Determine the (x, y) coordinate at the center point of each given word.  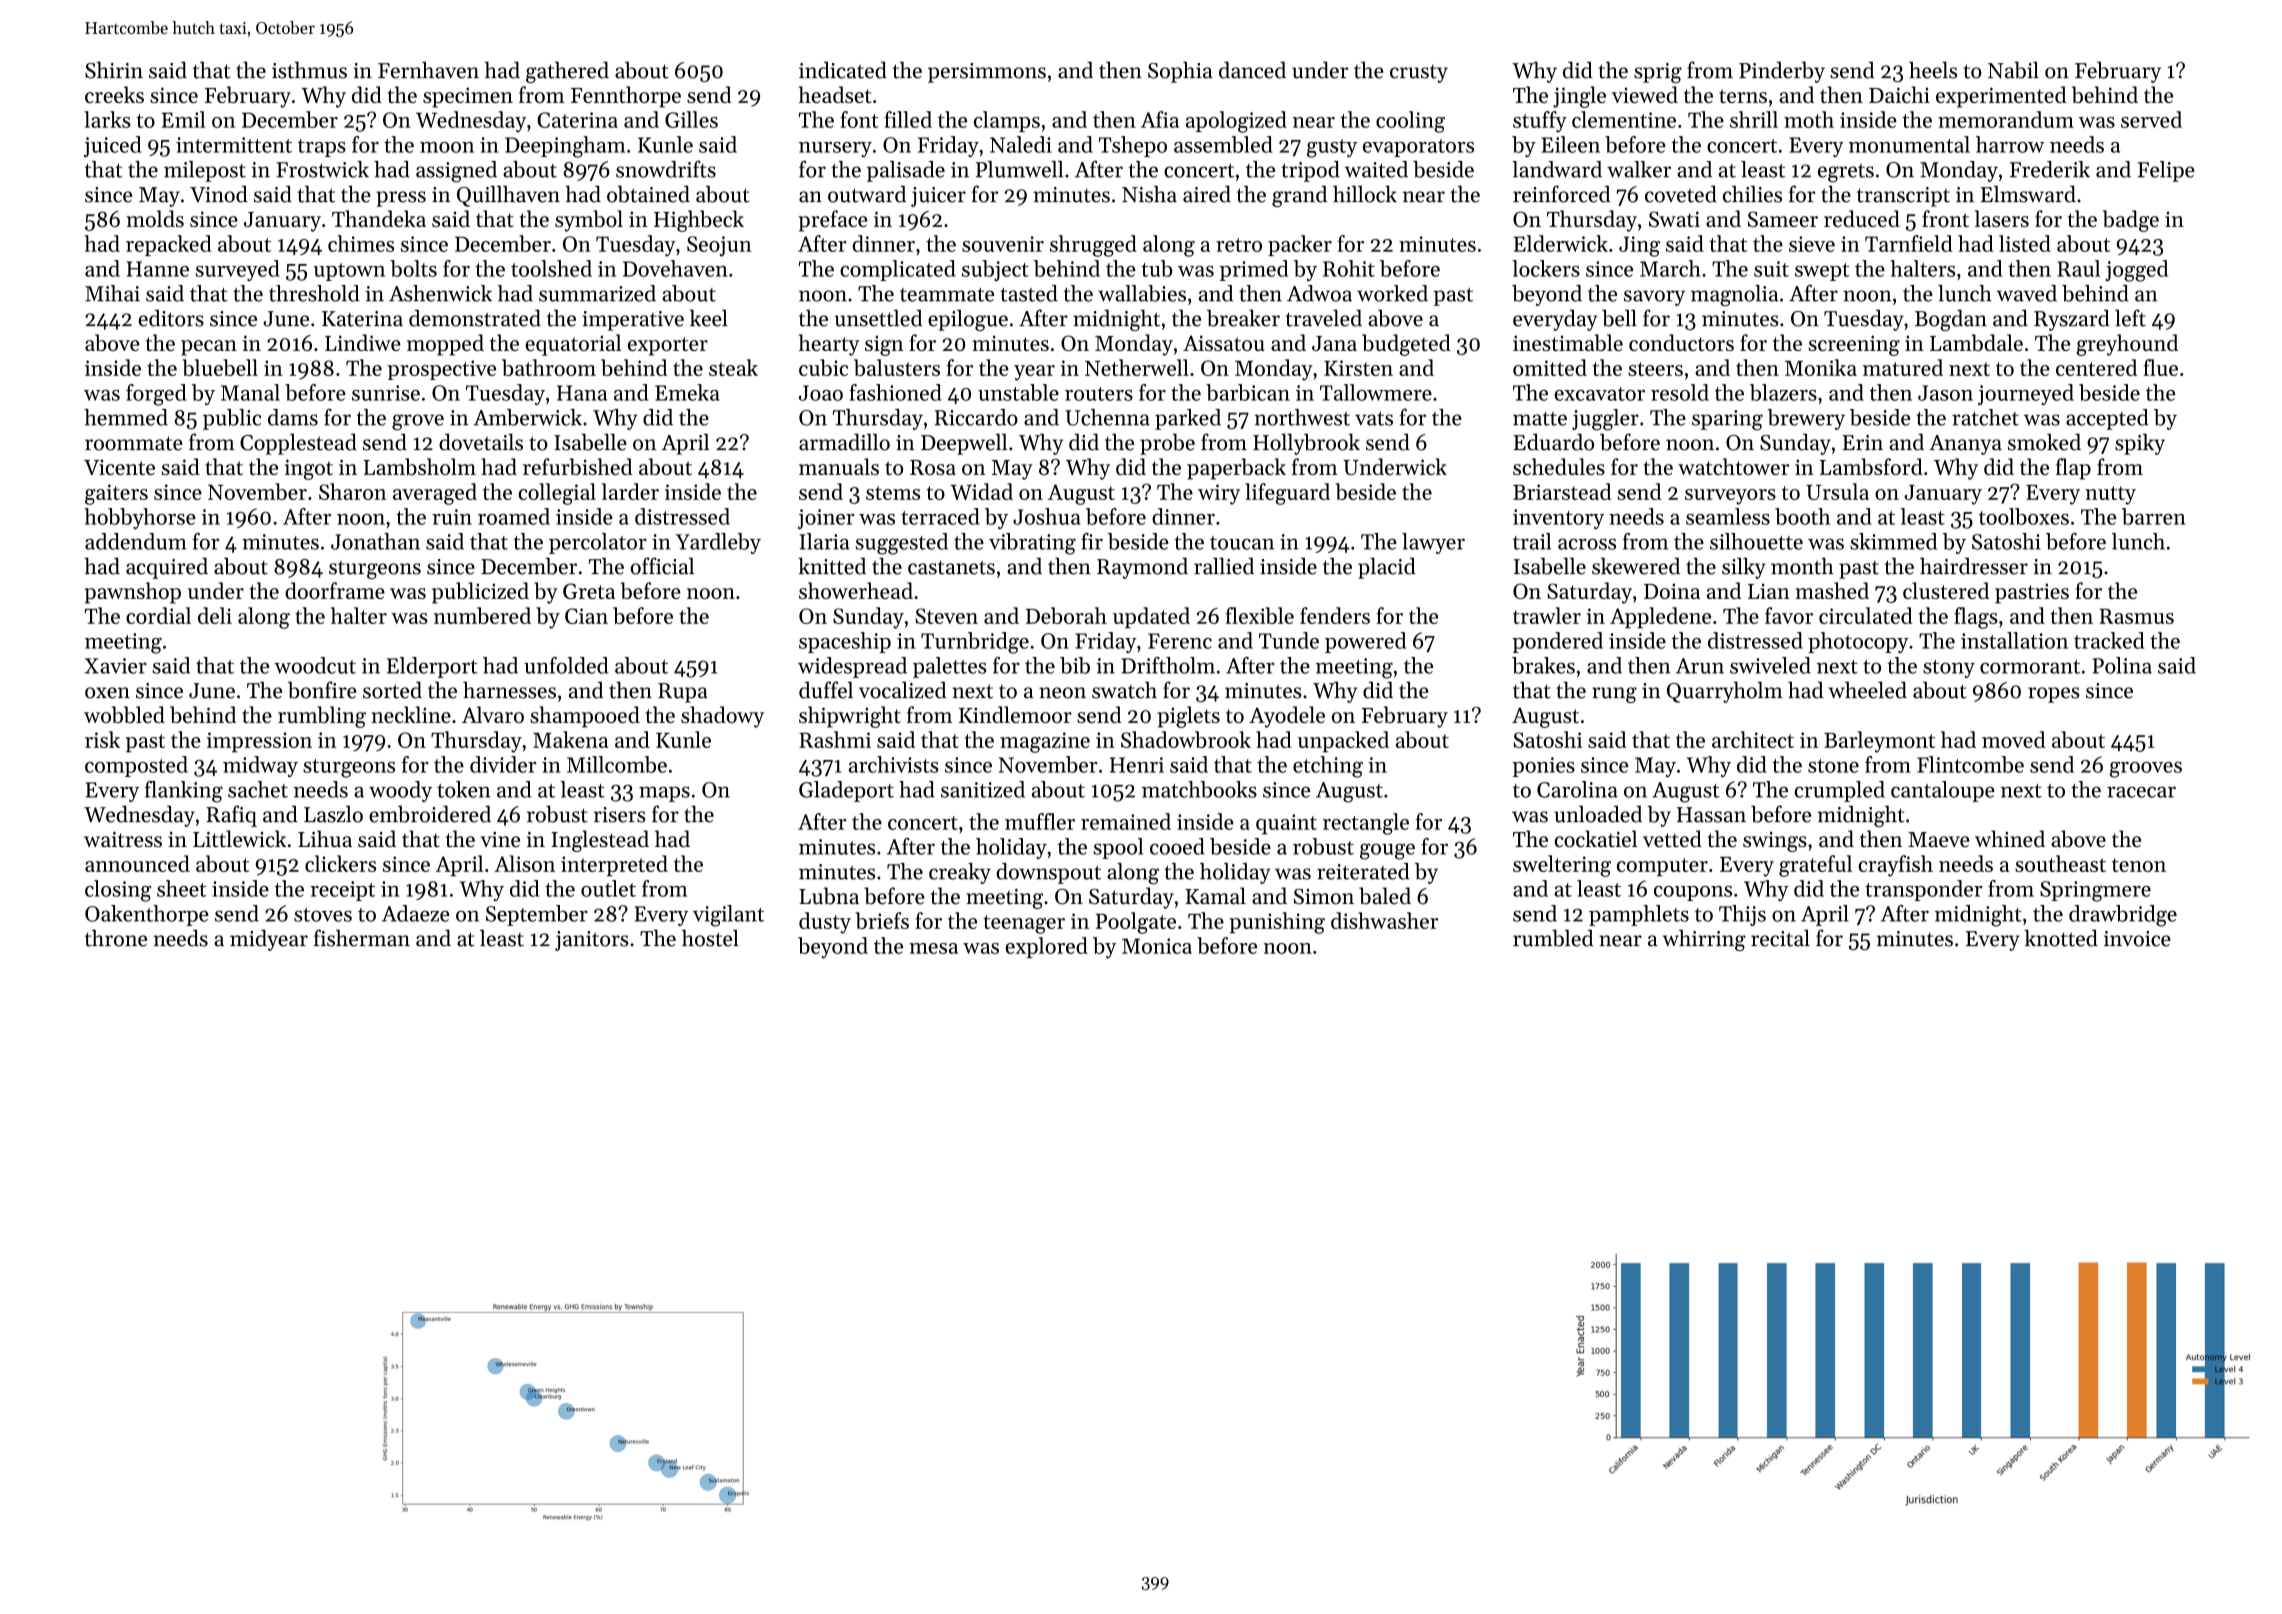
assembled (1223, 144)
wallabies (1142, 293)
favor (1789, 615)
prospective (442, 370)
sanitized (983, 789)
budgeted (1406, 345)
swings (1775, 842)
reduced (1862, 218)
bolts (413, 268)
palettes (950, 667)
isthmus (309, 70)
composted (136, 766)
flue (2160, 367)
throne (116, 938)
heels (1933, 70)
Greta (589, 591)
